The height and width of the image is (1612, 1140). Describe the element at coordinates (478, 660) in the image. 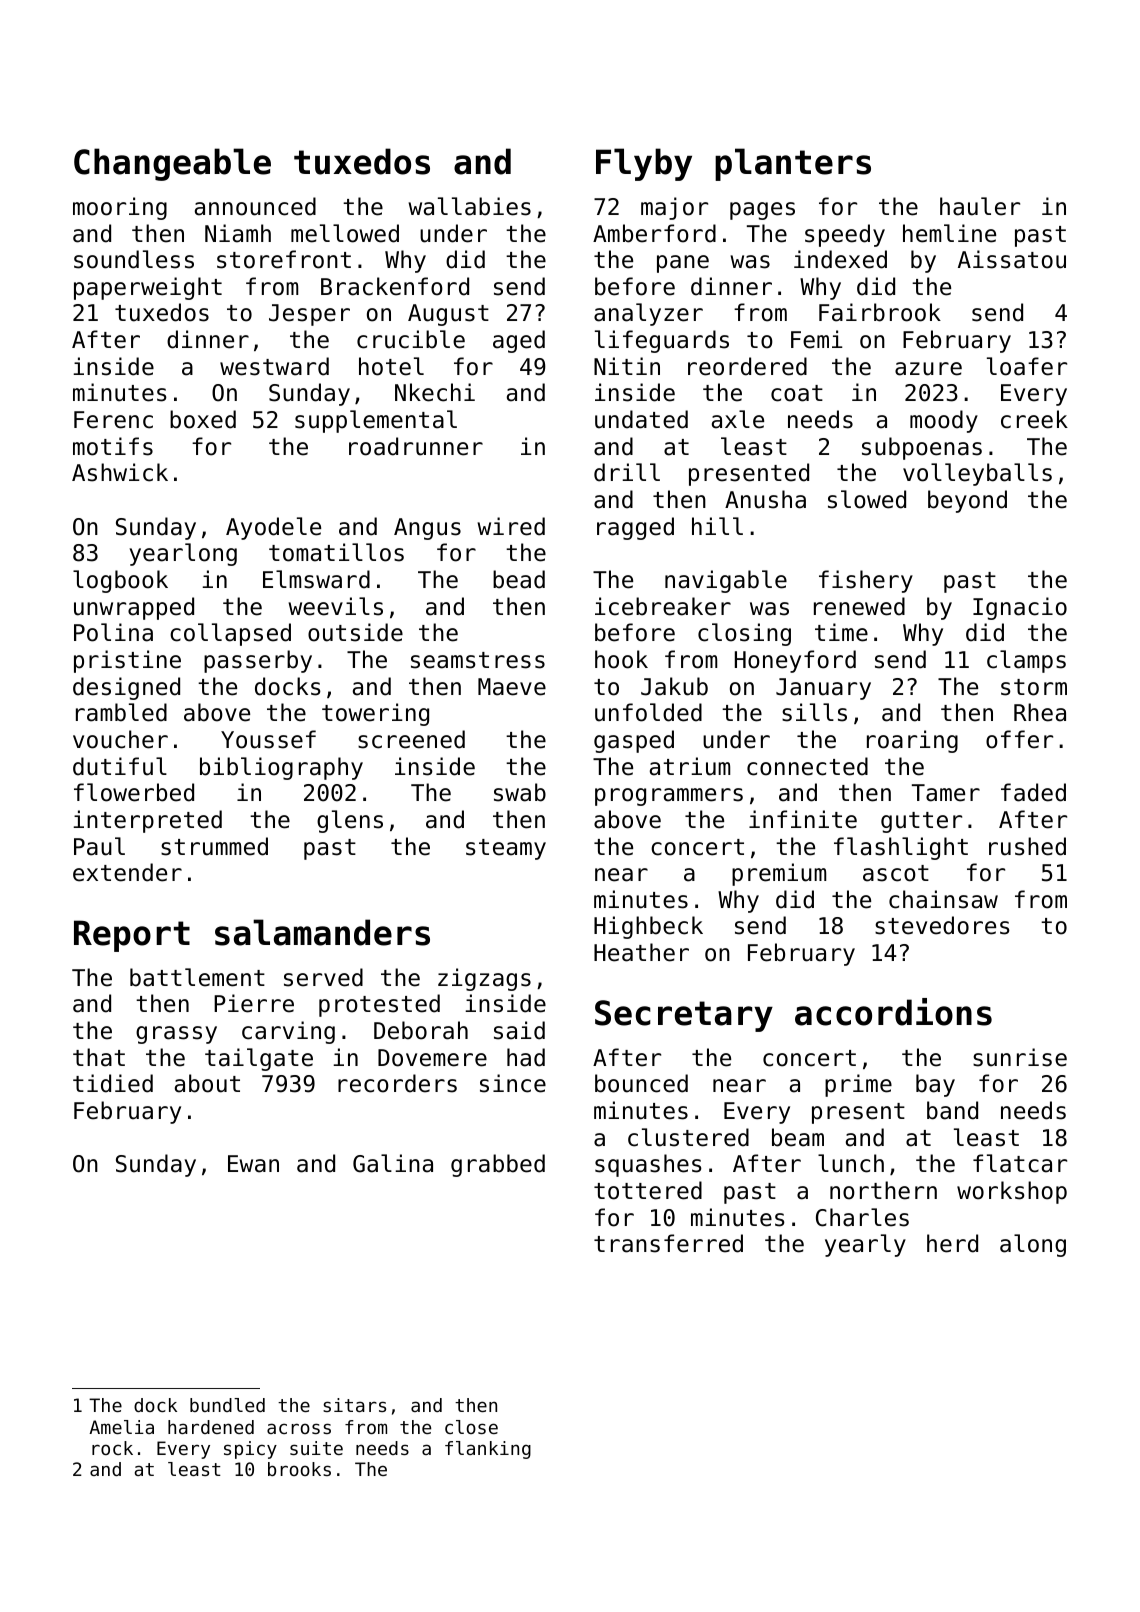

I see `seamstress` at that location.
